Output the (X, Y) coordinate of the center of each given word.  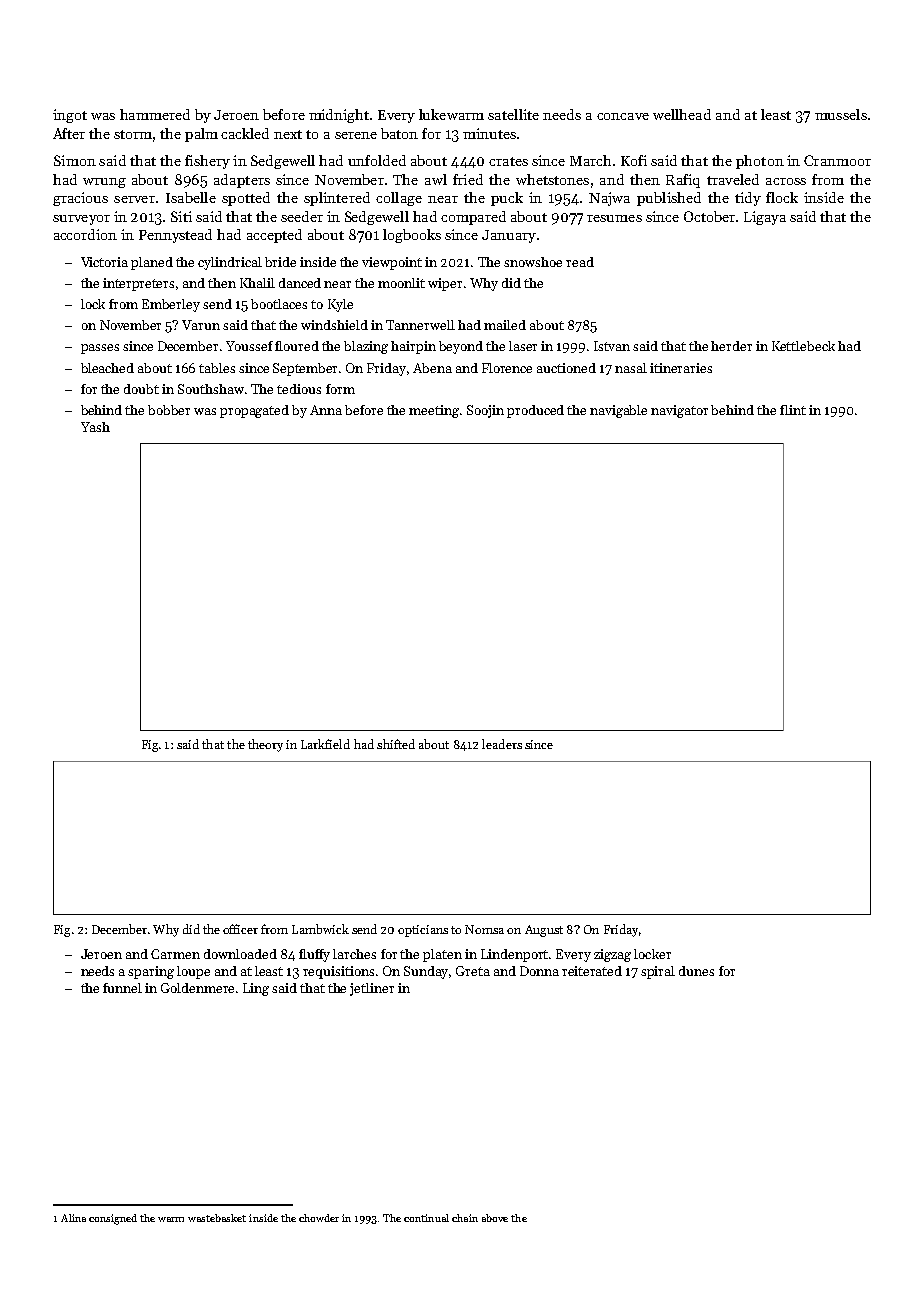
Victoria (104, 262)
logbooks (412, 236)
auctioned (566, 368)
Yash (95, 427)
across (786, 181)
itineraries (681, 368)
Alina (73, 1218)
